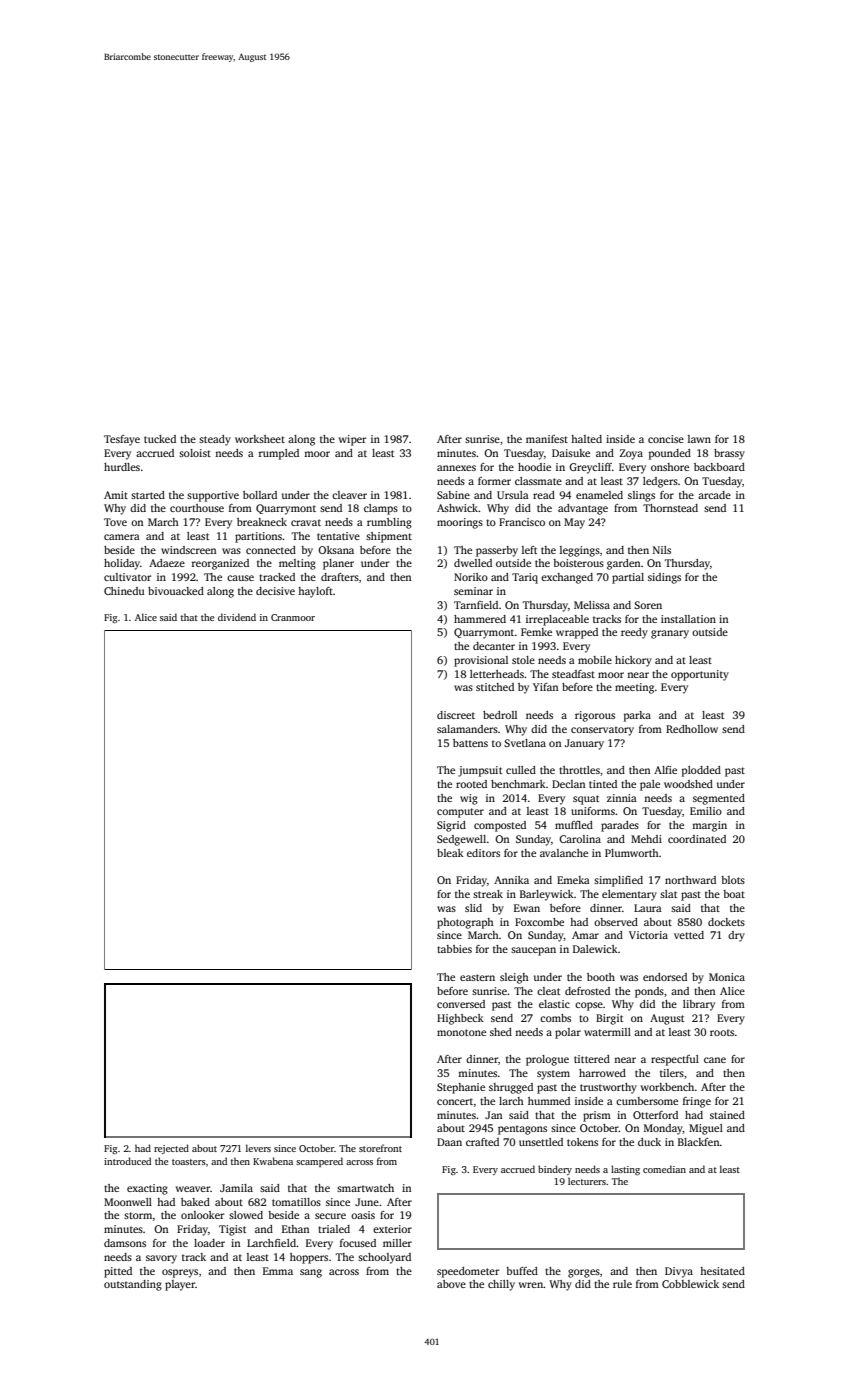 The image size is (849, 1400). Describe the element at coordinates (648, 935) in the image. I see `Victoria` at that location.
